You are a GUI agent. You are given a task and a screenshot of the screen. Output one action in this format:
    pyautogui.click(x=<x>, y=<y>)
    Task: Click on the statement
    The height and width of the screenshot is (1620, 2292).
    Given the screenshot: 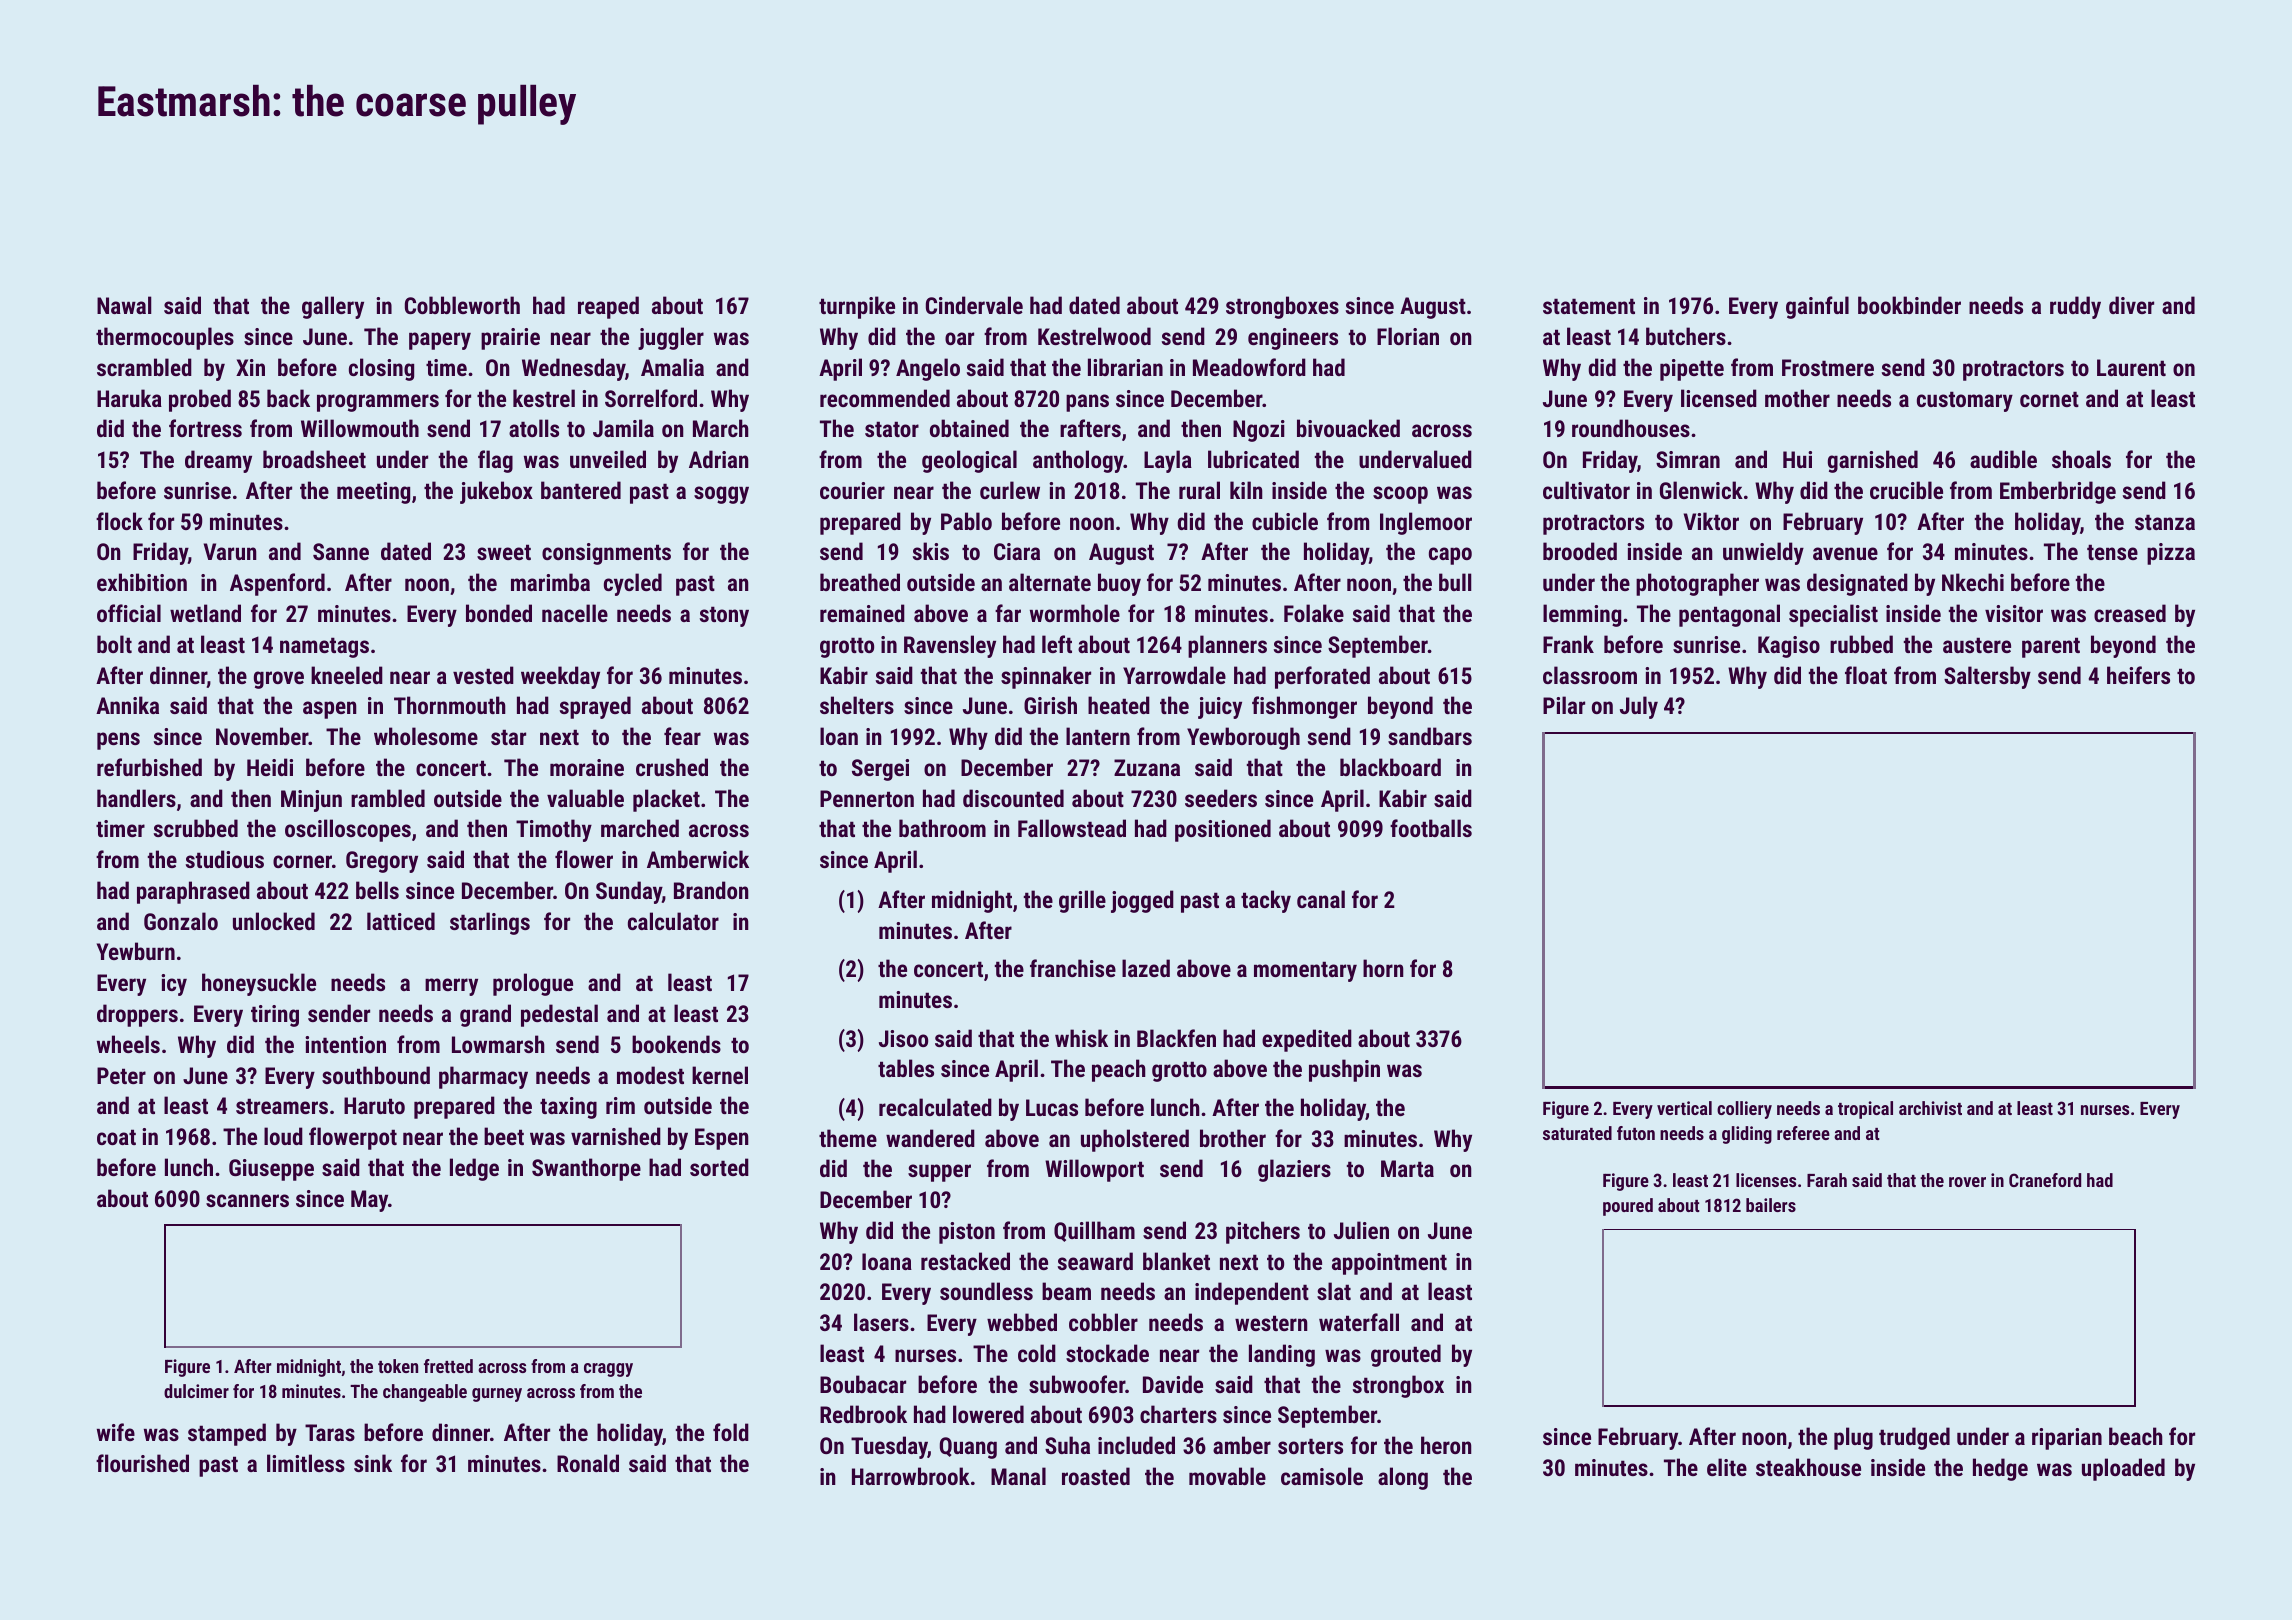 What is the action you would take?
    pyautogui.click(x=1589, y=306)
